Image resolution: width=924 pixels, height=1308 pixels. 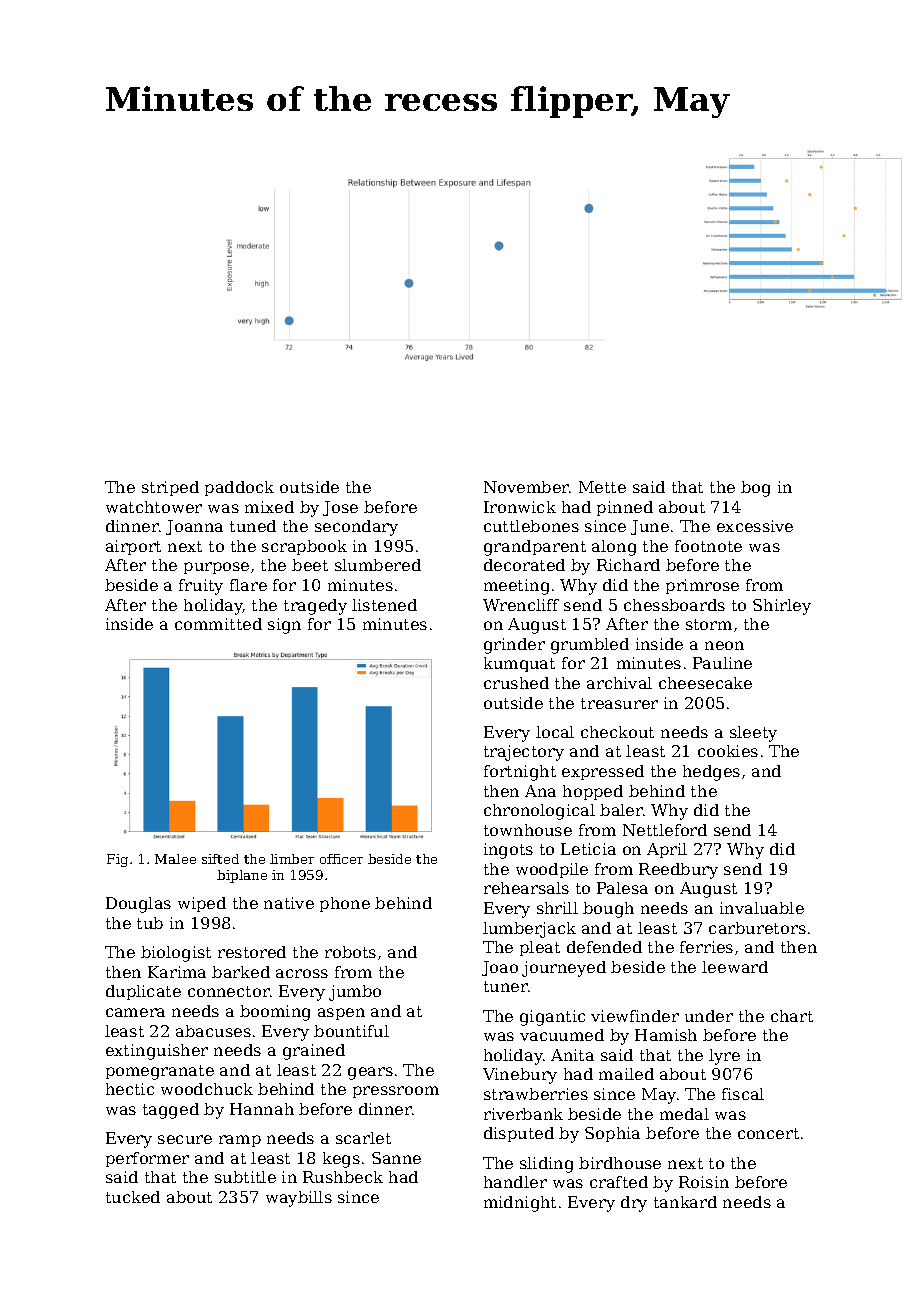 What do you see at coordinates (635, 1016) in the document?
I see `viewfinder` at bounding box center [635, 1016].
